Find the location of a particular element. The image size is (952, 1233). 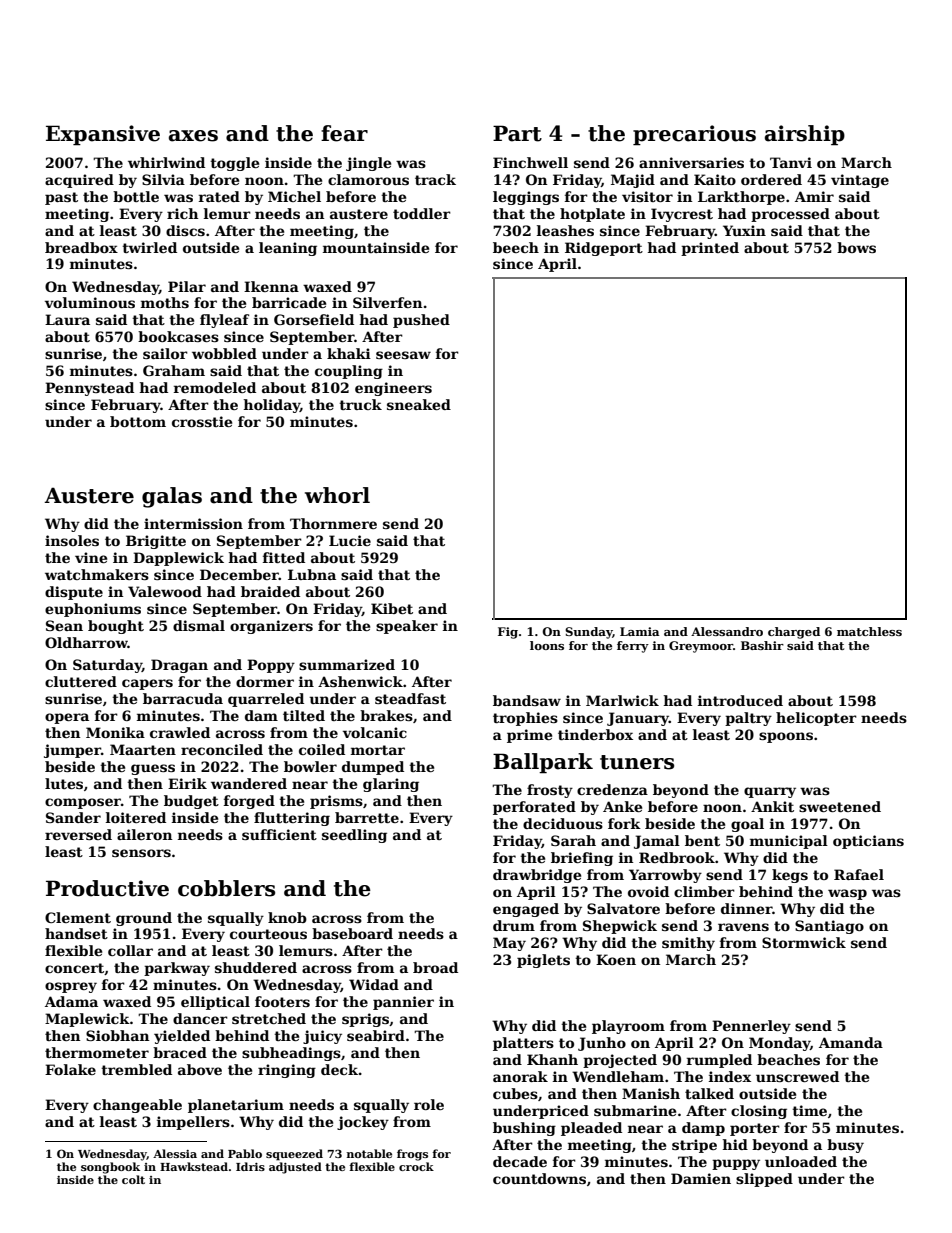

Lamia is located at coordinates (639, 631).
